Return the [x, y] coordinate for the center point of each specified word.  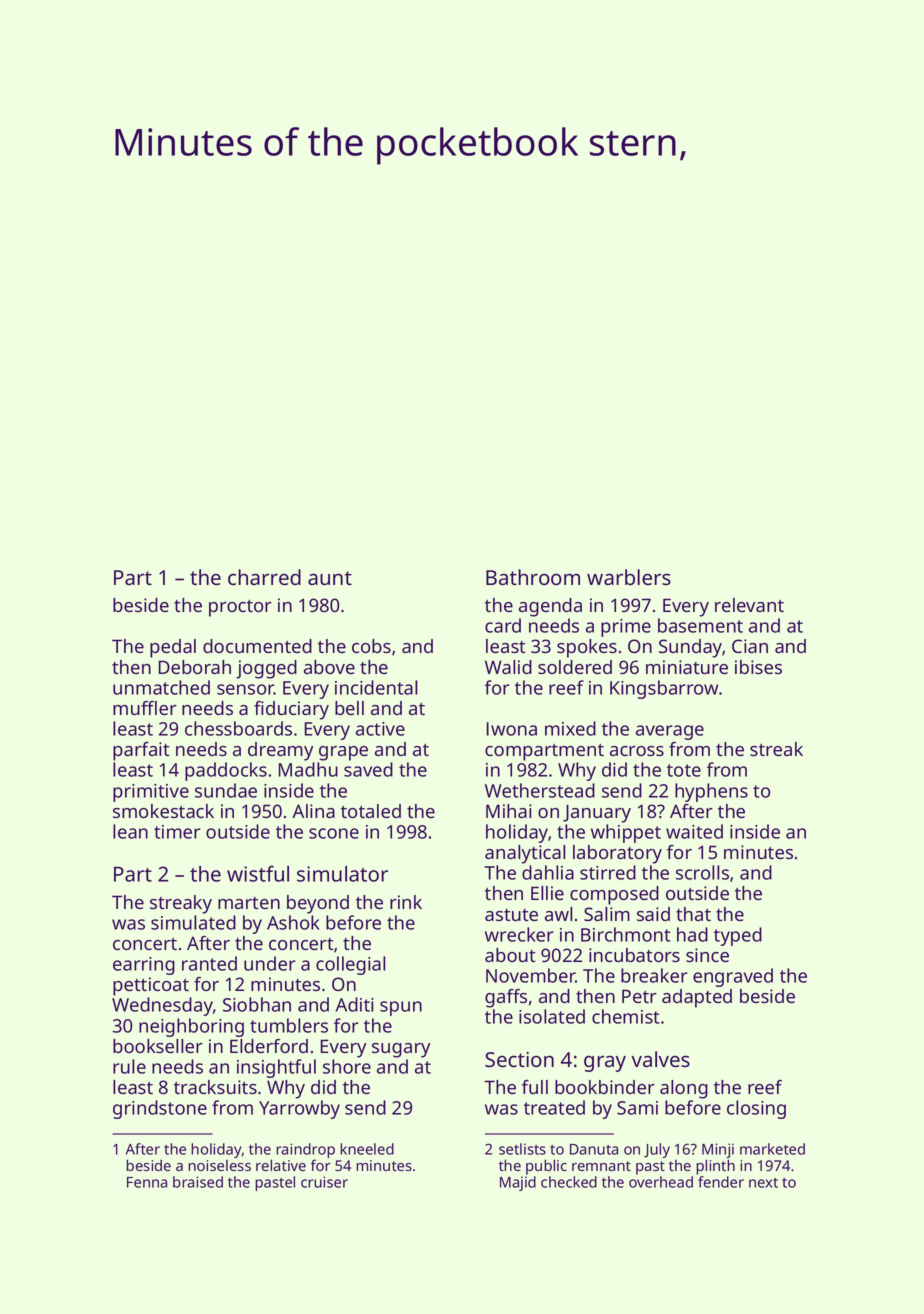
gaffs [506, 998]
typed [738, 936]
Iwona [512, 729]
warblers [629, 577]
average [670, 732]
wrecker [519, 934]
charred [264, 577]
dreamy [280, 751]
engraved [733, 977]
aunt [330, 578]
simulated [193, 922]
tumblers [289, 1025]
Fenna [147, 1182]
